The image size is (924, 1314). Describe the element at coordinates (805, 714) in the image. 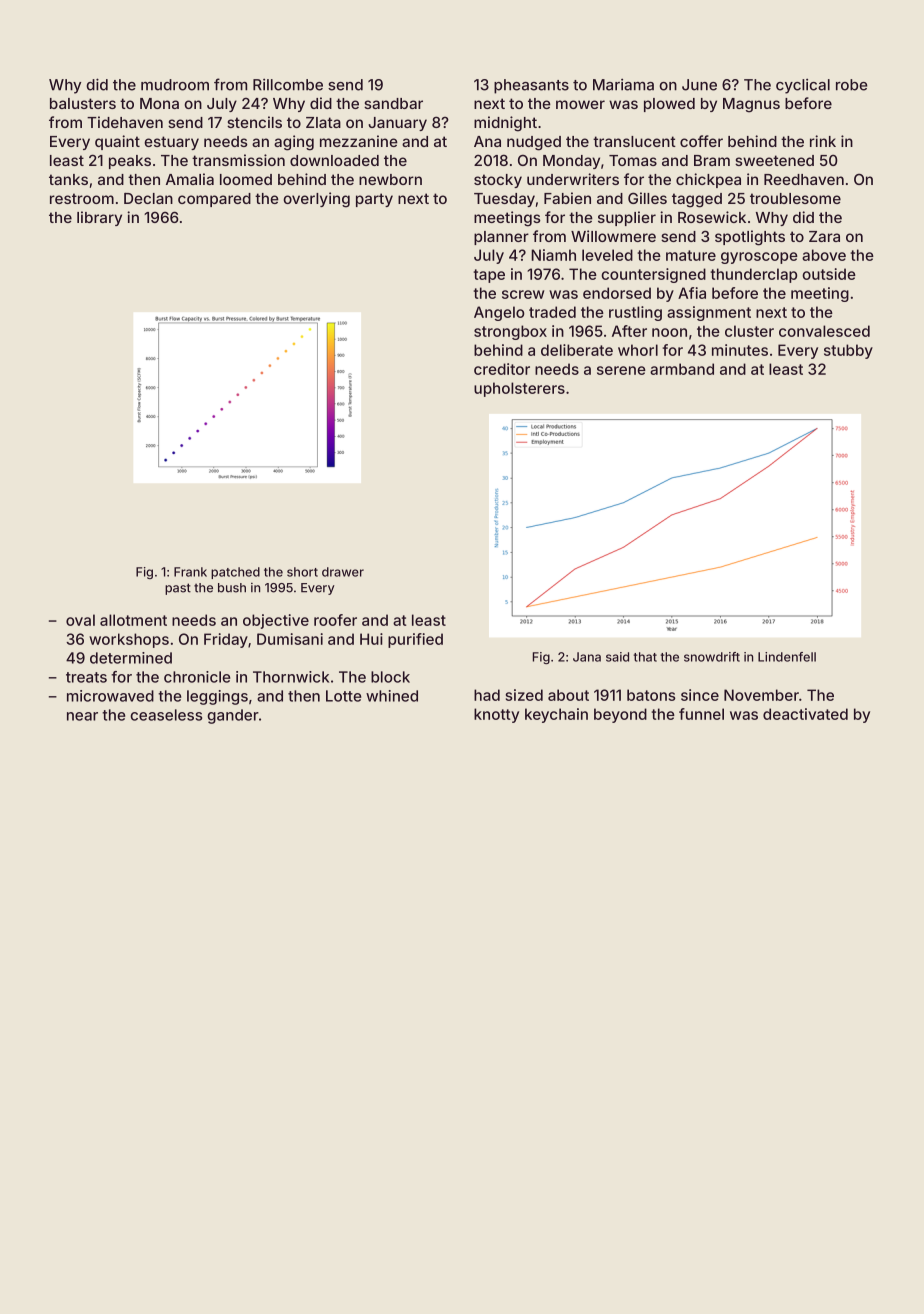

I see `deactivated` at that location.
